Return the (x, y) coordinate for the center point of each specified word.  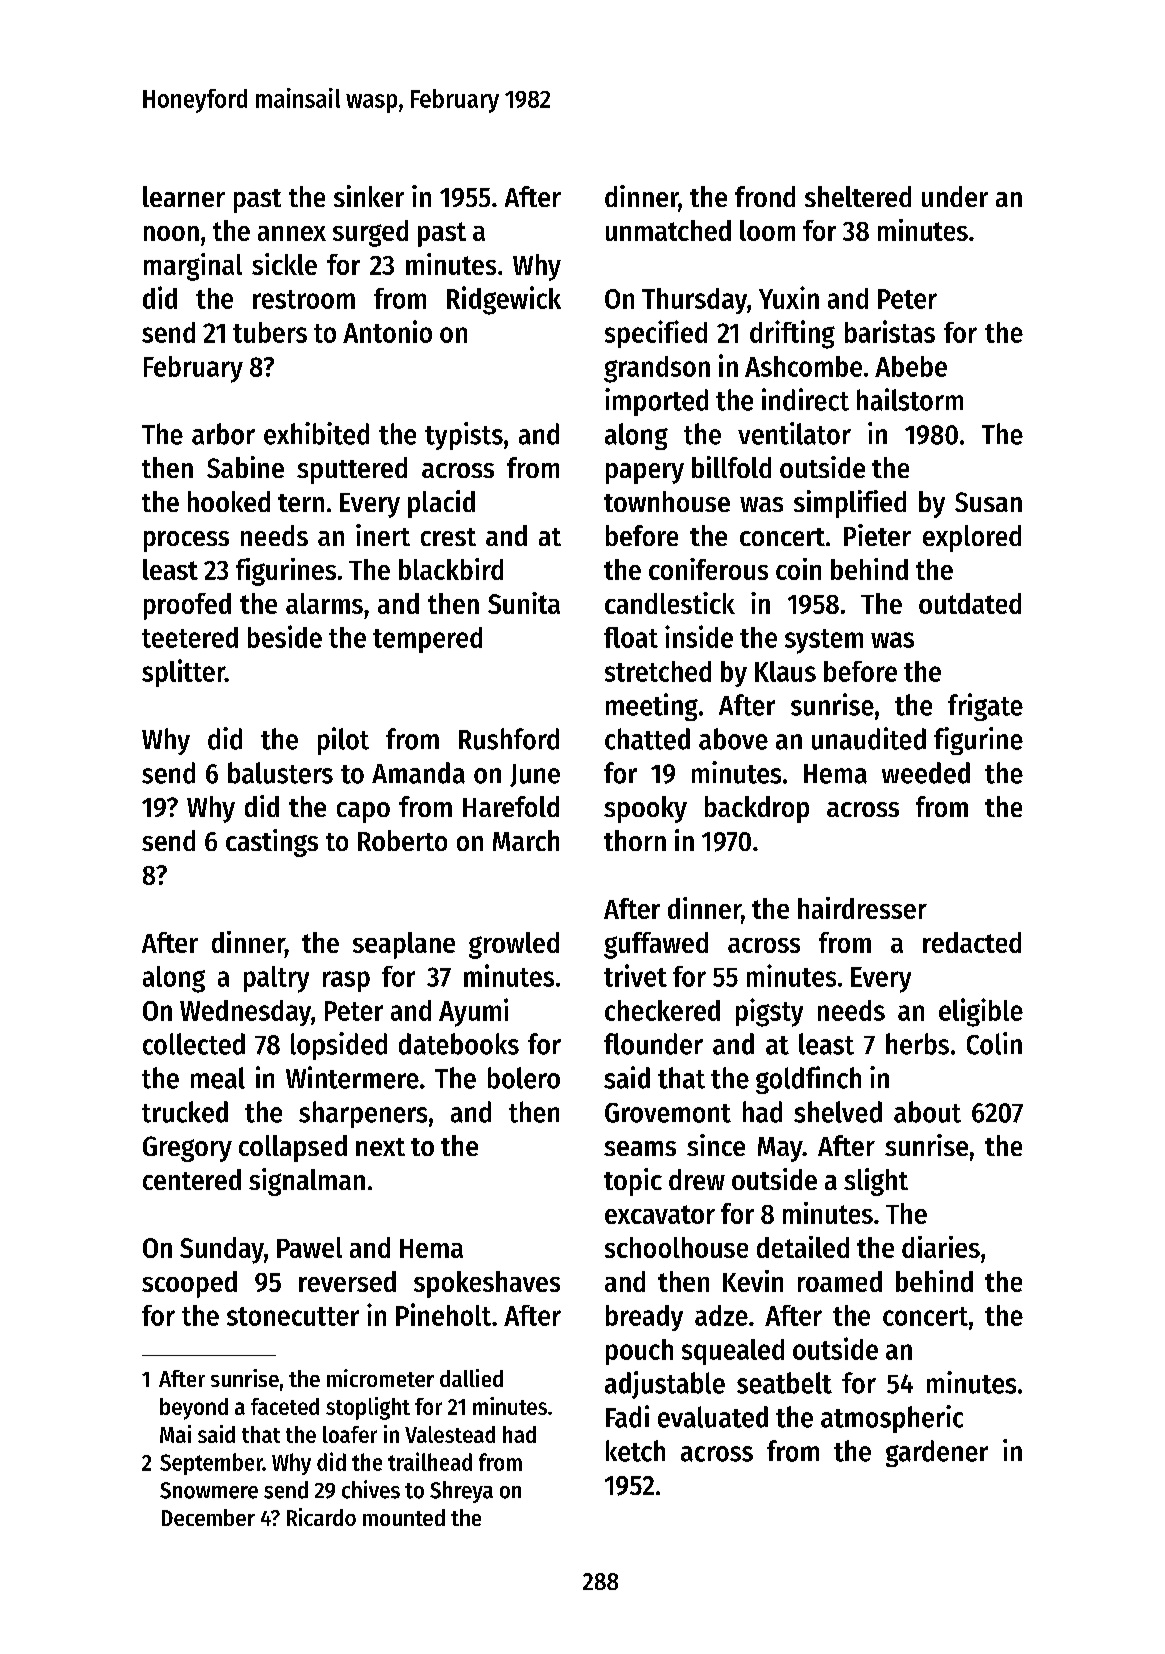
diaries (941, 1247)
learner (184, 196)
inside (699, 636)
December (208, 1517)
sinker (369, 196)
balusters (280, 773)
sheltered (858, 196)
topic (633, 1182)
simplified (850, 504)
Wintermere (352, 1077)
